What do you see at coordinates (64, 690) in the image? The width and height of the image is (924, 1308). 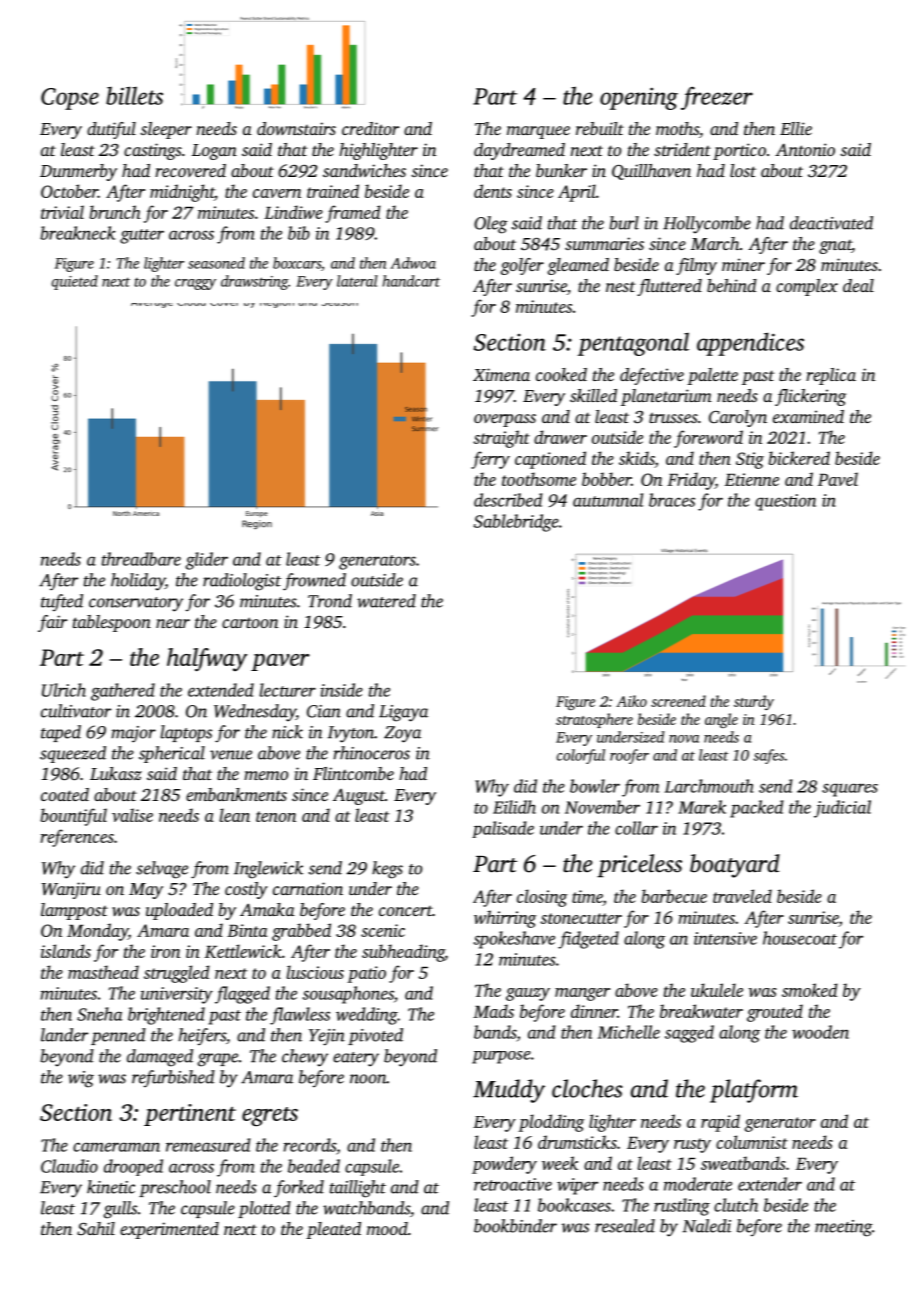 I see `Ulrich` at bounding box center [64, 690].
